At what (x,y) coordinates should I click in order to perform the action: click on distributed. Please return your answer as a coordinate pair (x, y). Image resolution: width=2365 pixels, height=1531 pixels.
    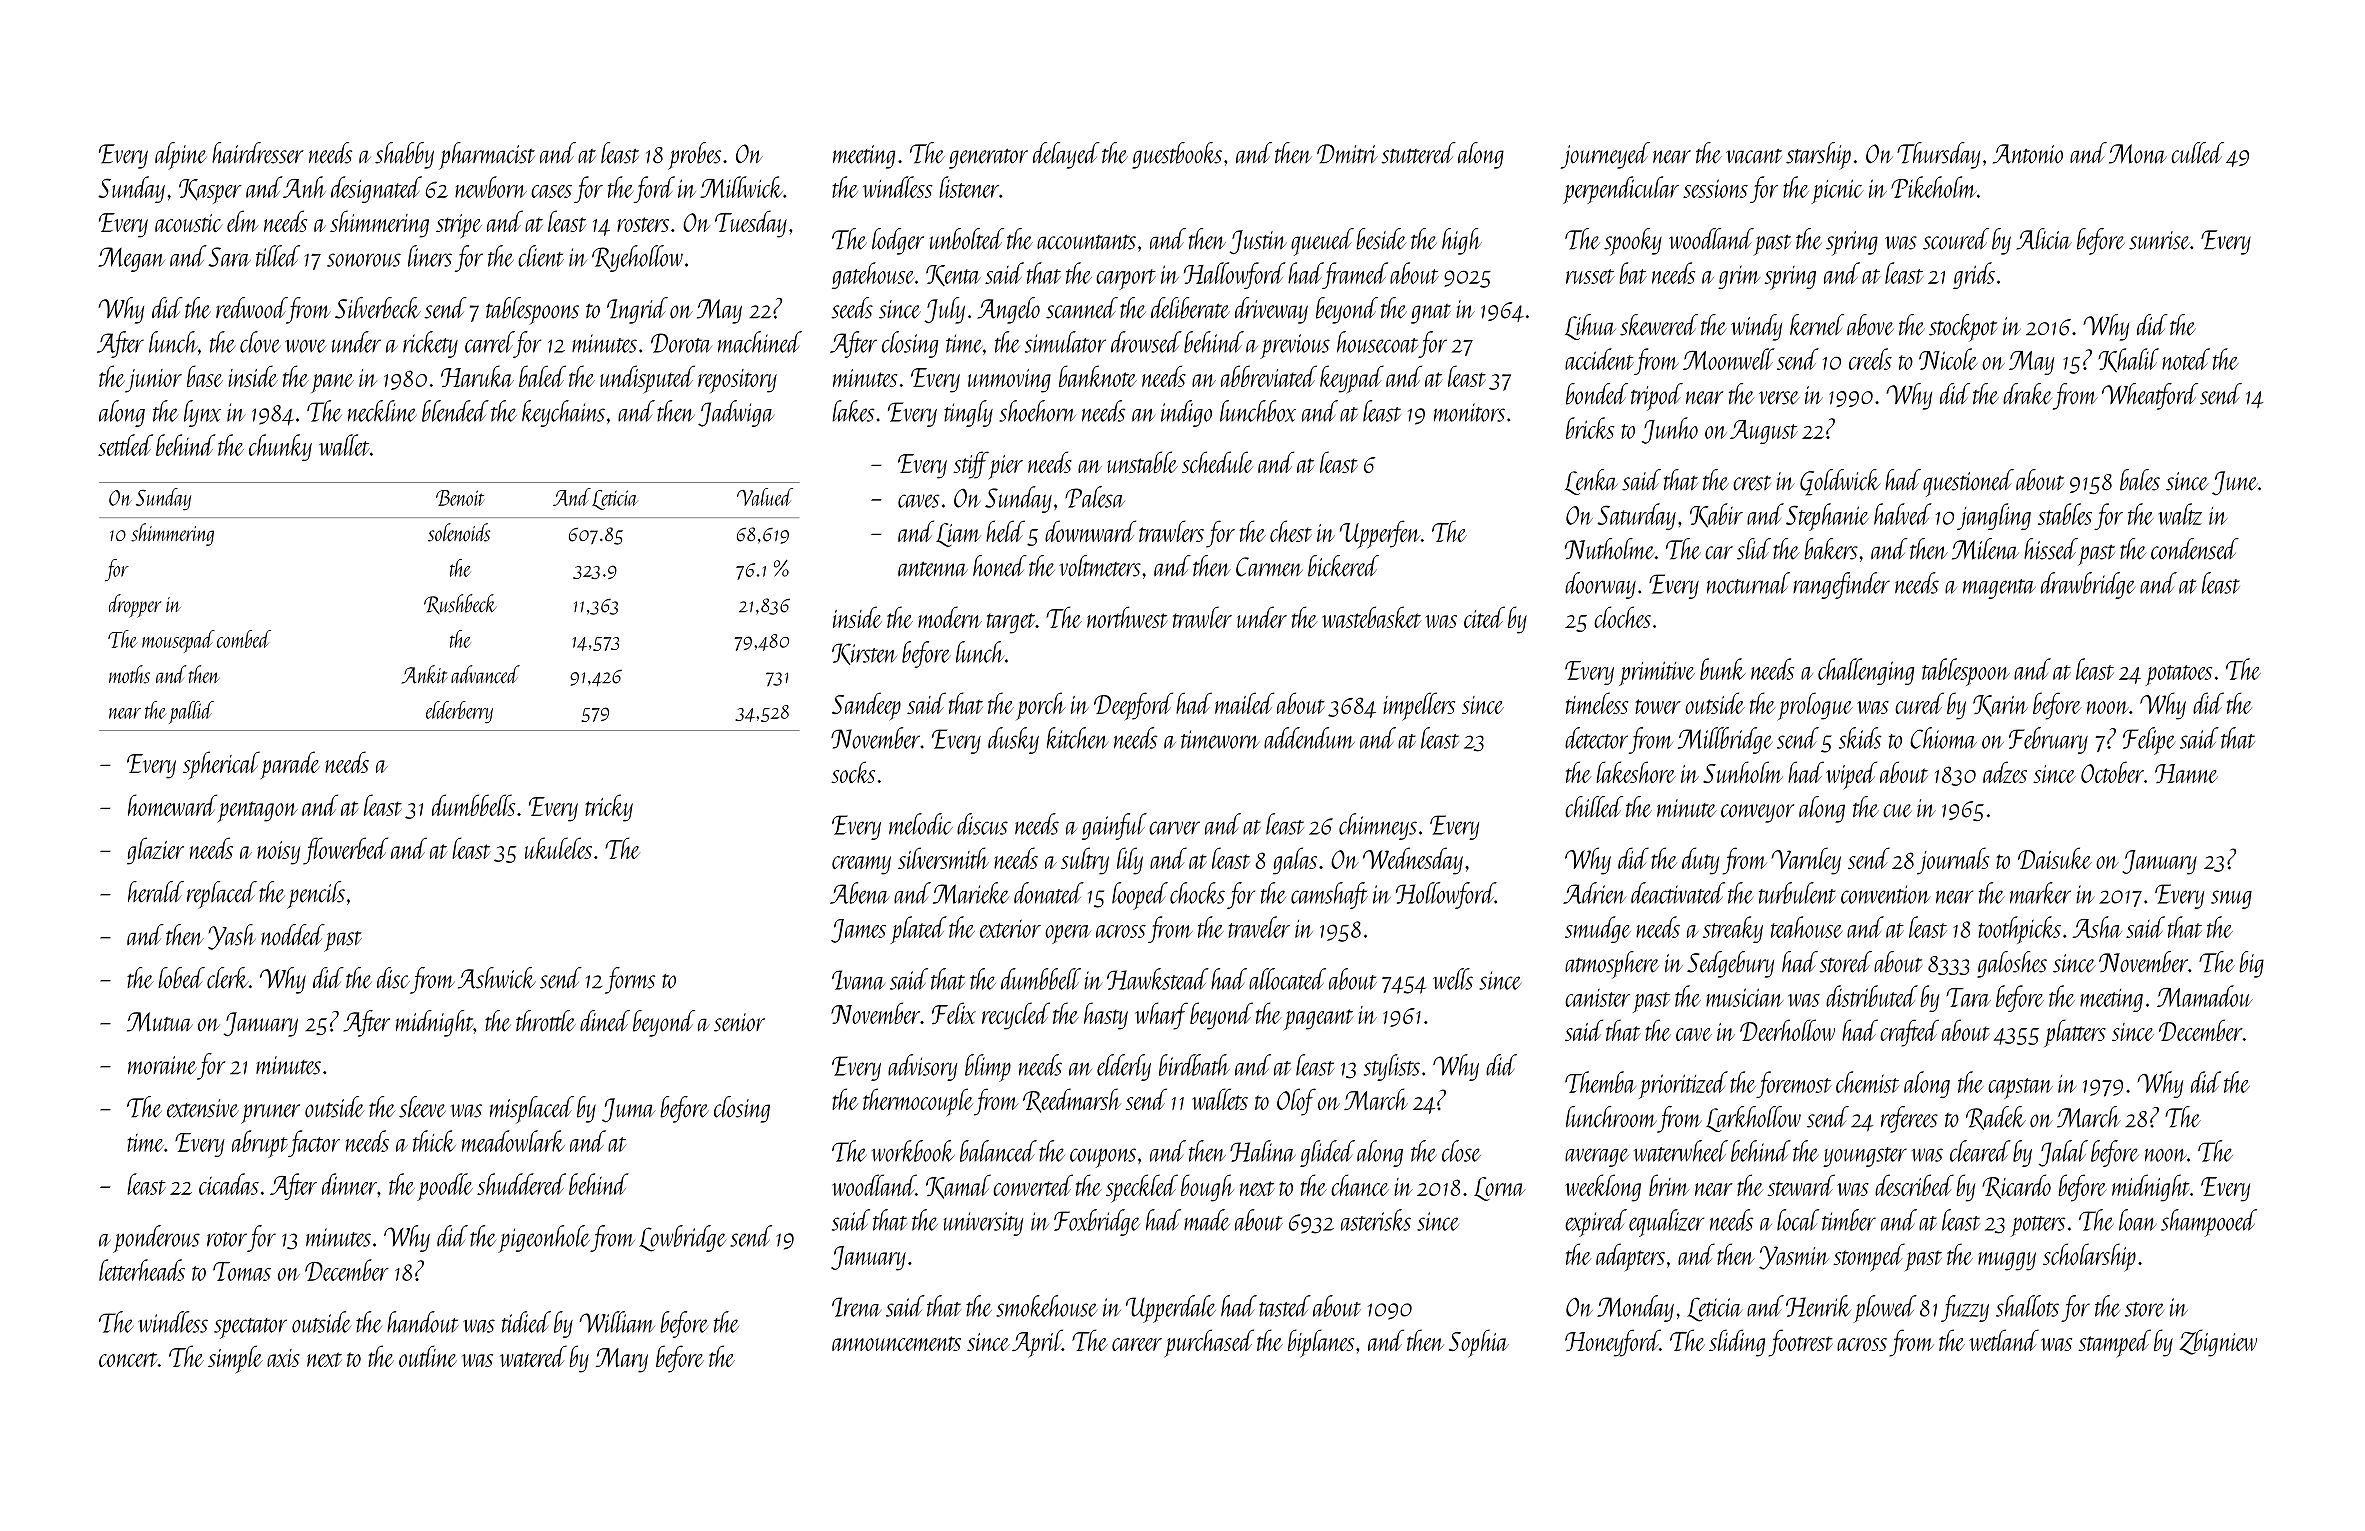
    Looking at the image, I should click on (1872, 996).
